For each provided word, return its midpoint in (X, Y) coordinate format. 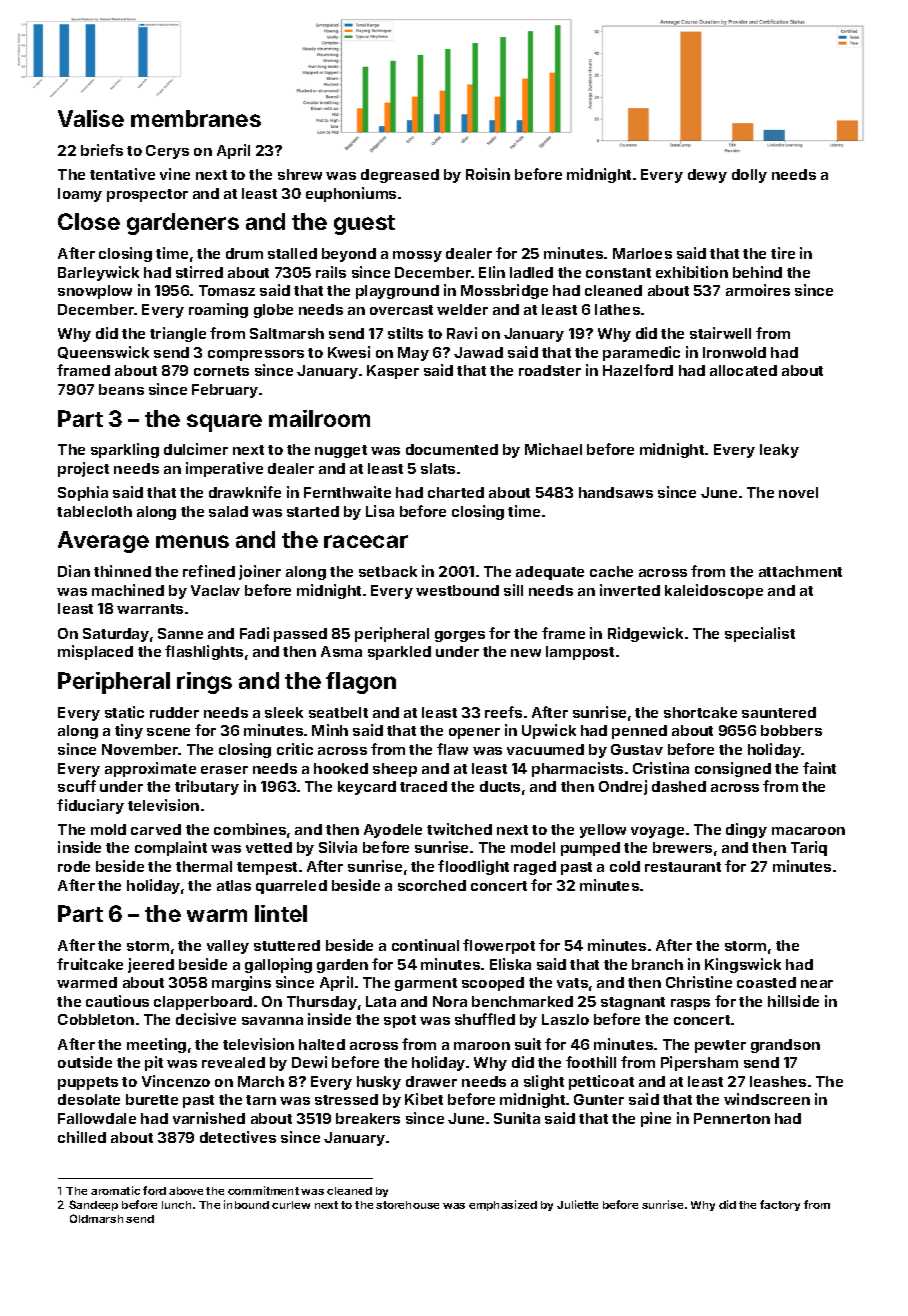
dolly (749, 176)
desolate (89, 1099)
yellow (603, 831)
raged (535, 868)
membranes (196, 118)
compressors (256, 355)
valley (228, 947)
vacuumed (545, 749)
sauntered (779, 712)
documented (452, 449)
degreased (400, 176)
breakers (368, 1118)
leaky (779, 451)
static (124, 712)
